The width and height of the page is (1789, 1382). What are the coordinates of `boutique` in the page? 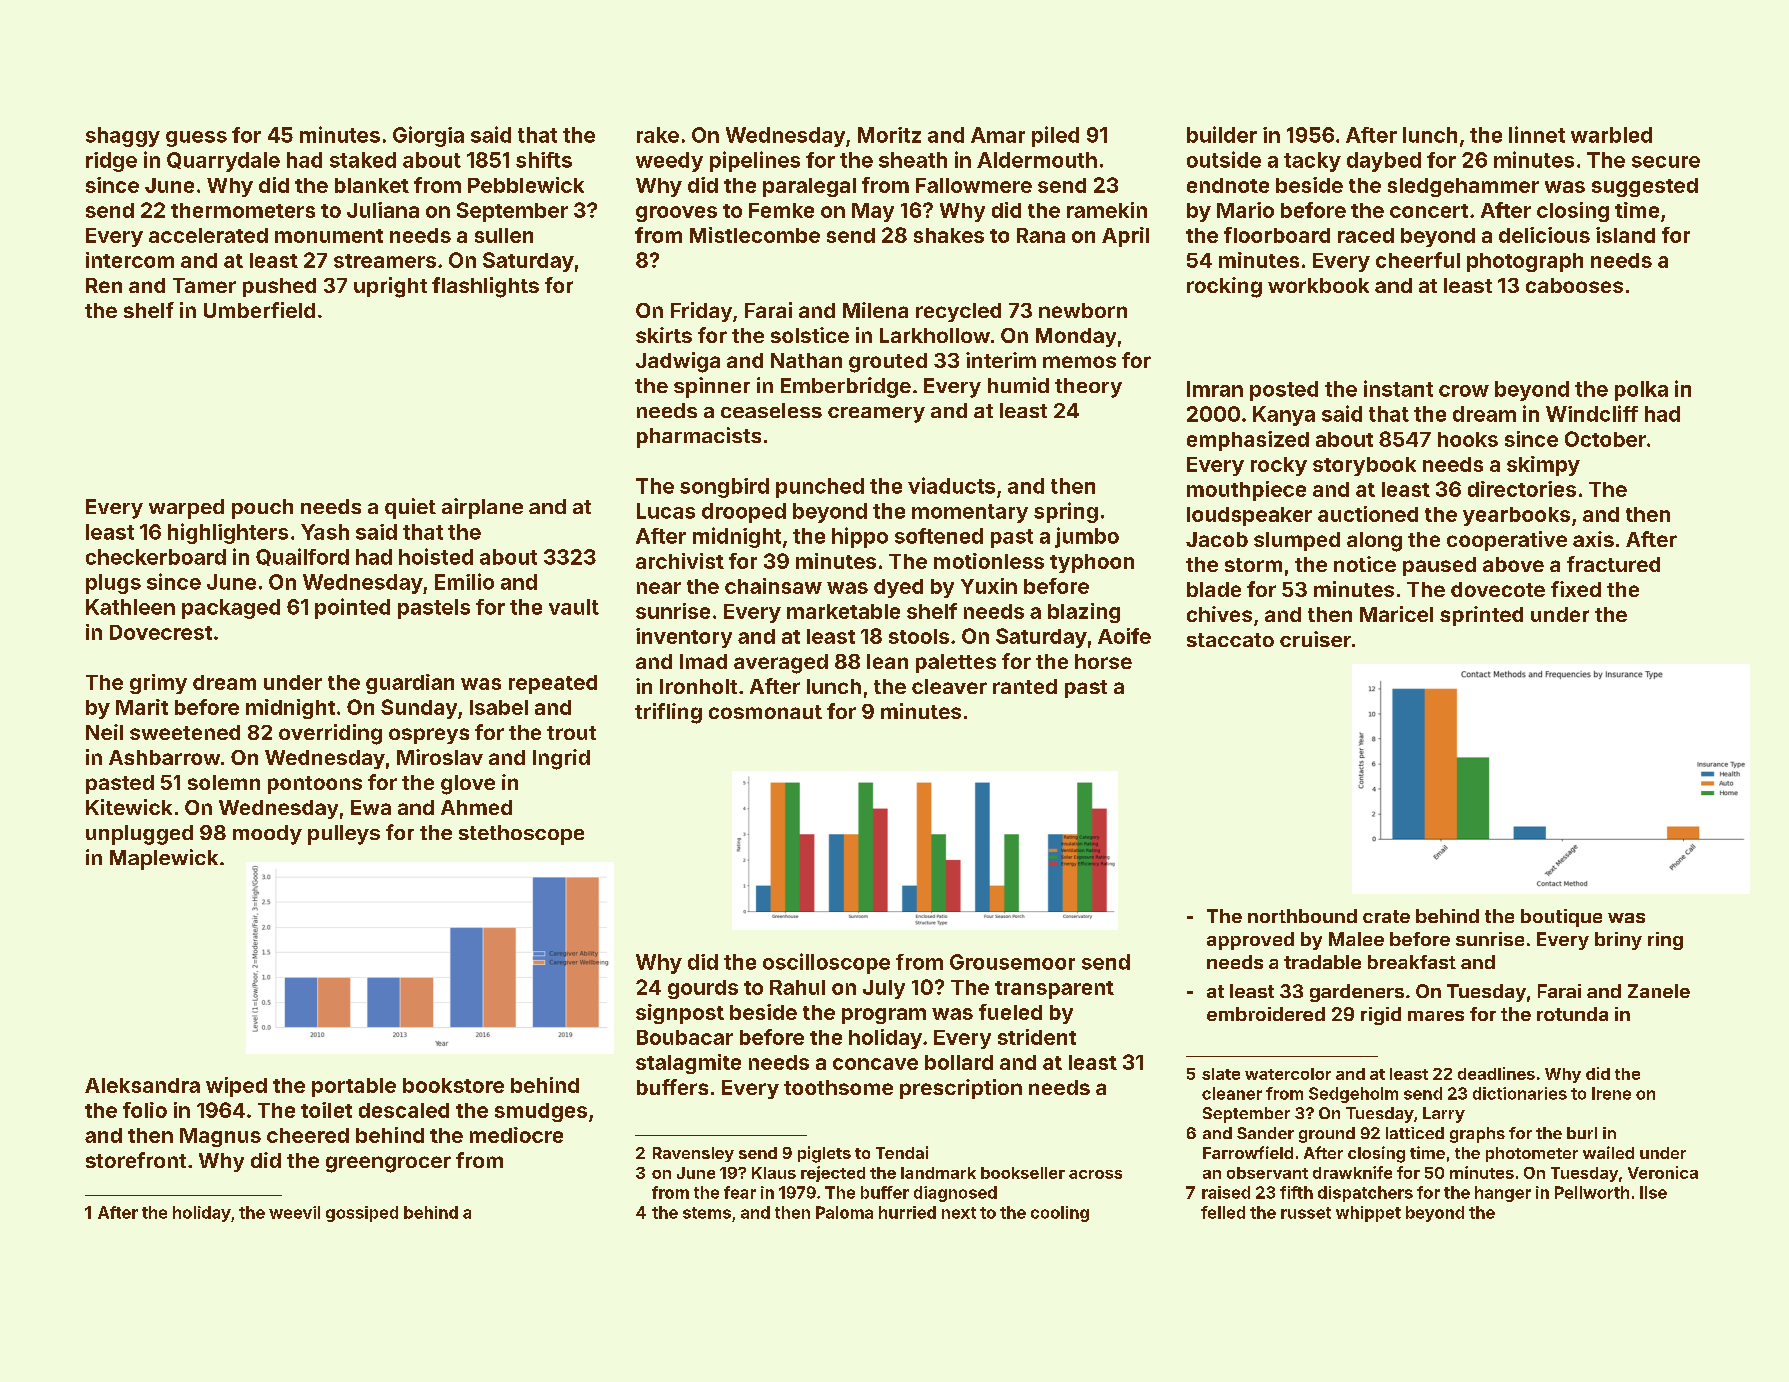 It's located at (1561, 918).
